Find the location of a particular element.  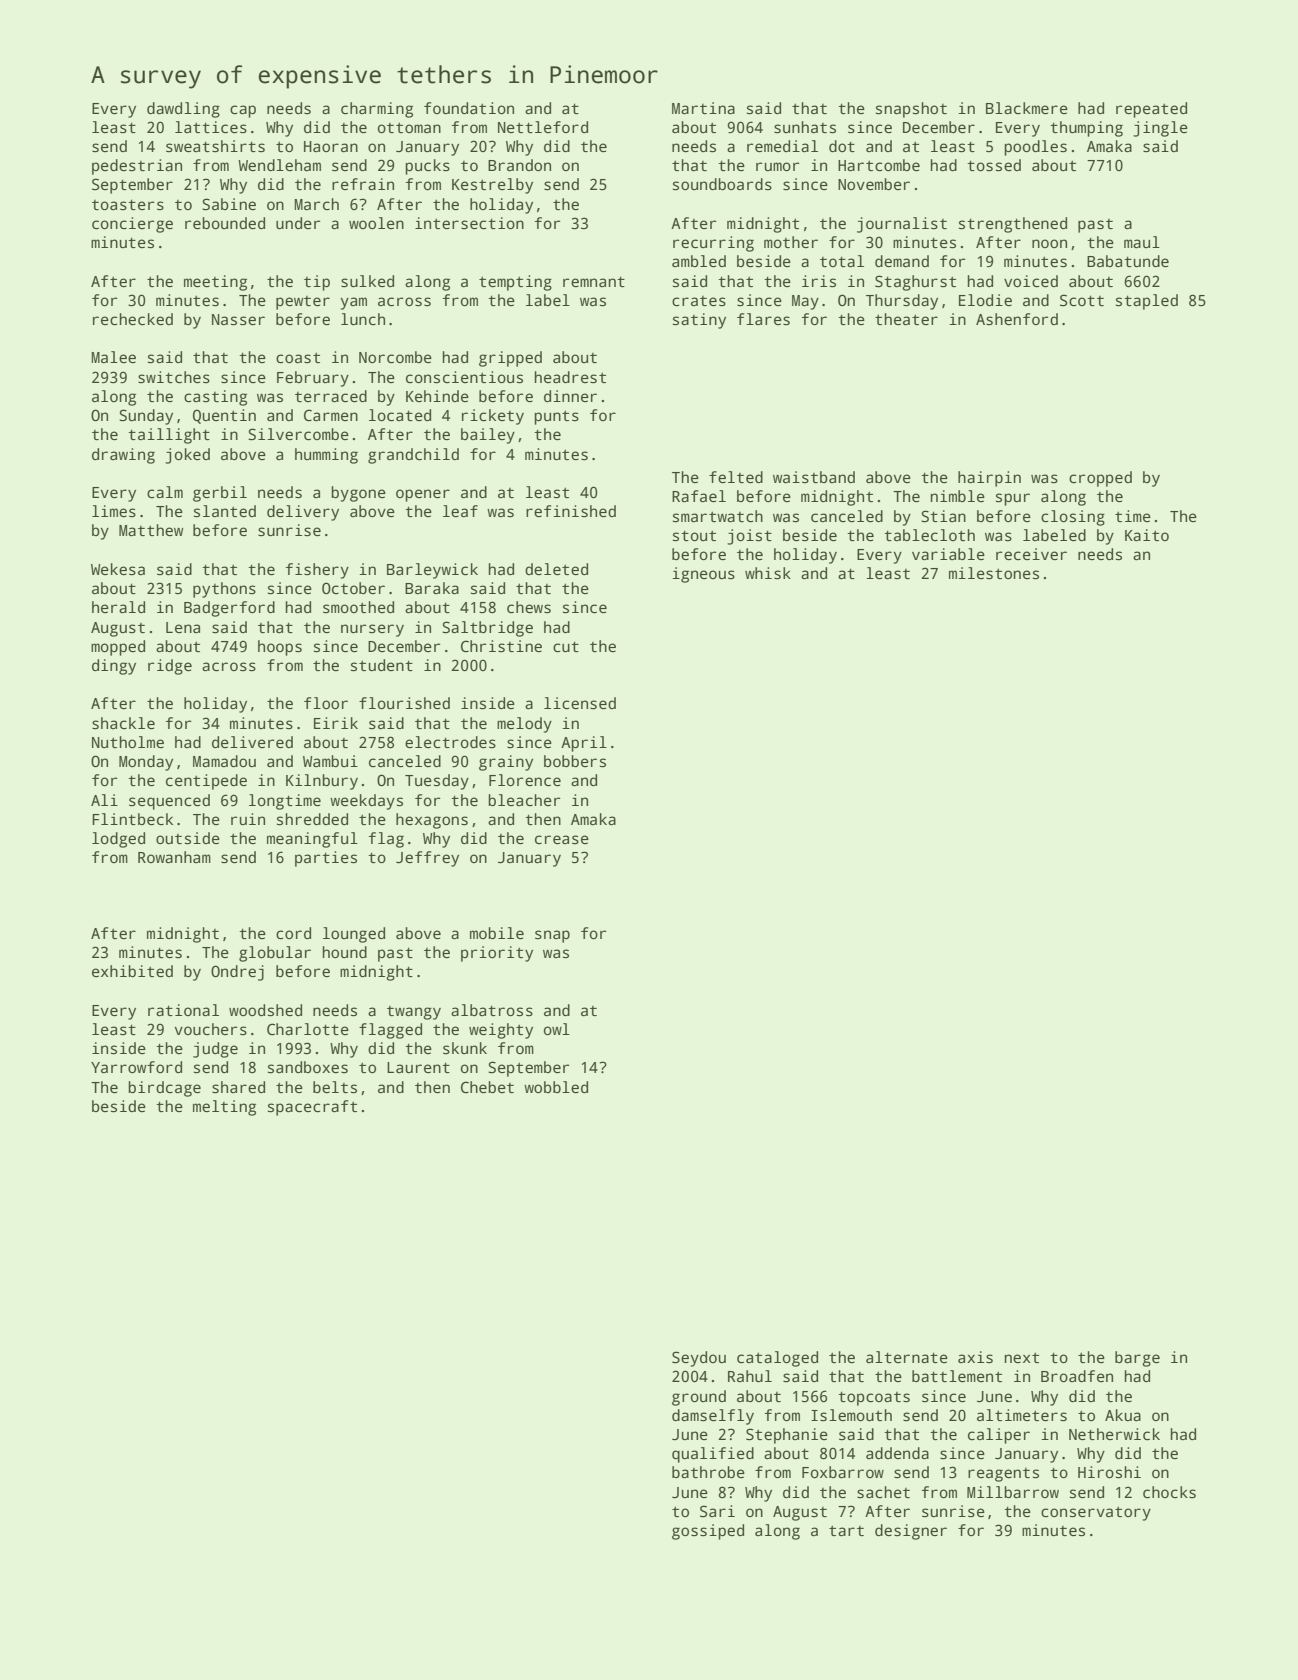

gerbil is located at coordinates (220, 494).
